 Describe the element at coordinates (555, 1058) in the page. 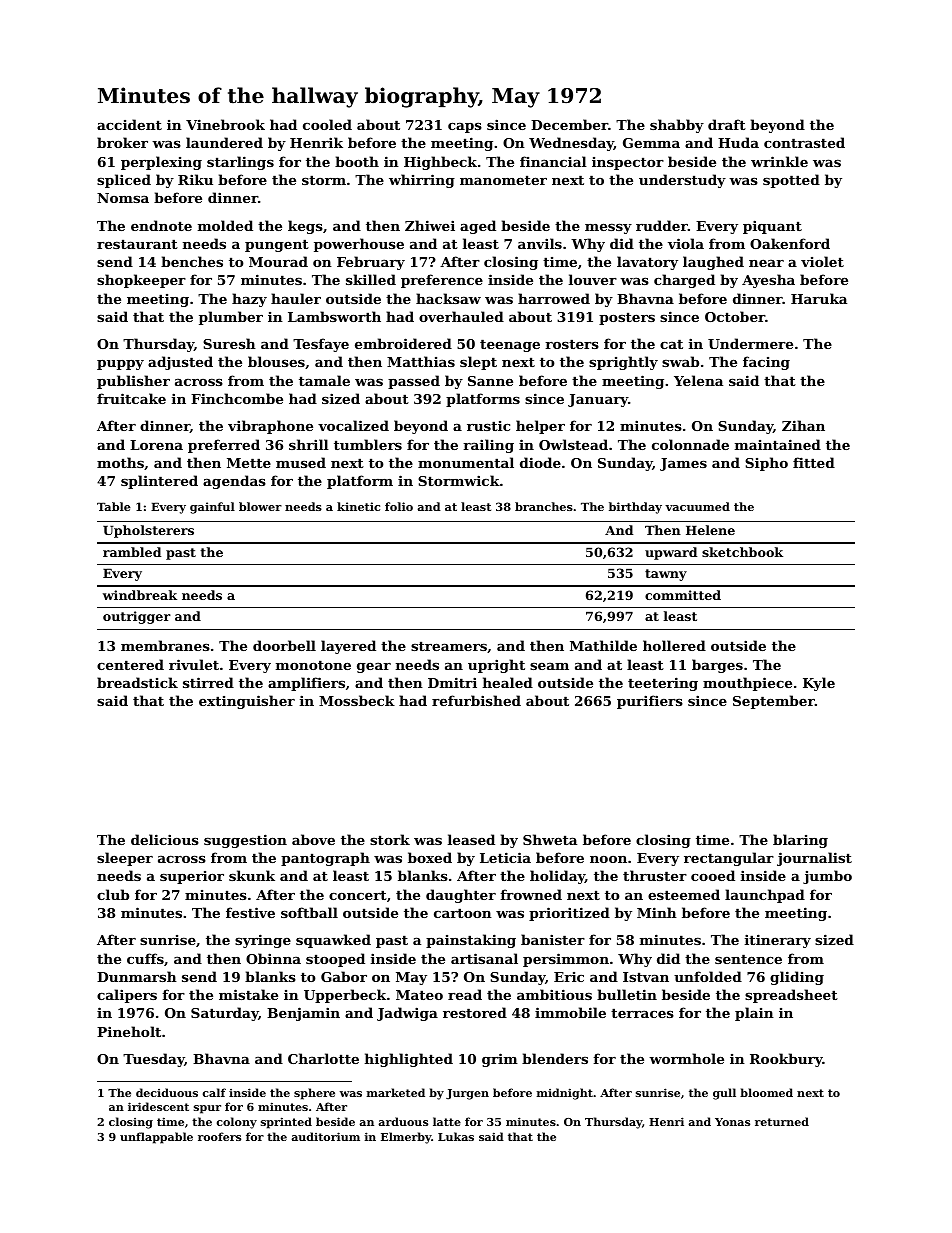

I see `blenders` at that location.
